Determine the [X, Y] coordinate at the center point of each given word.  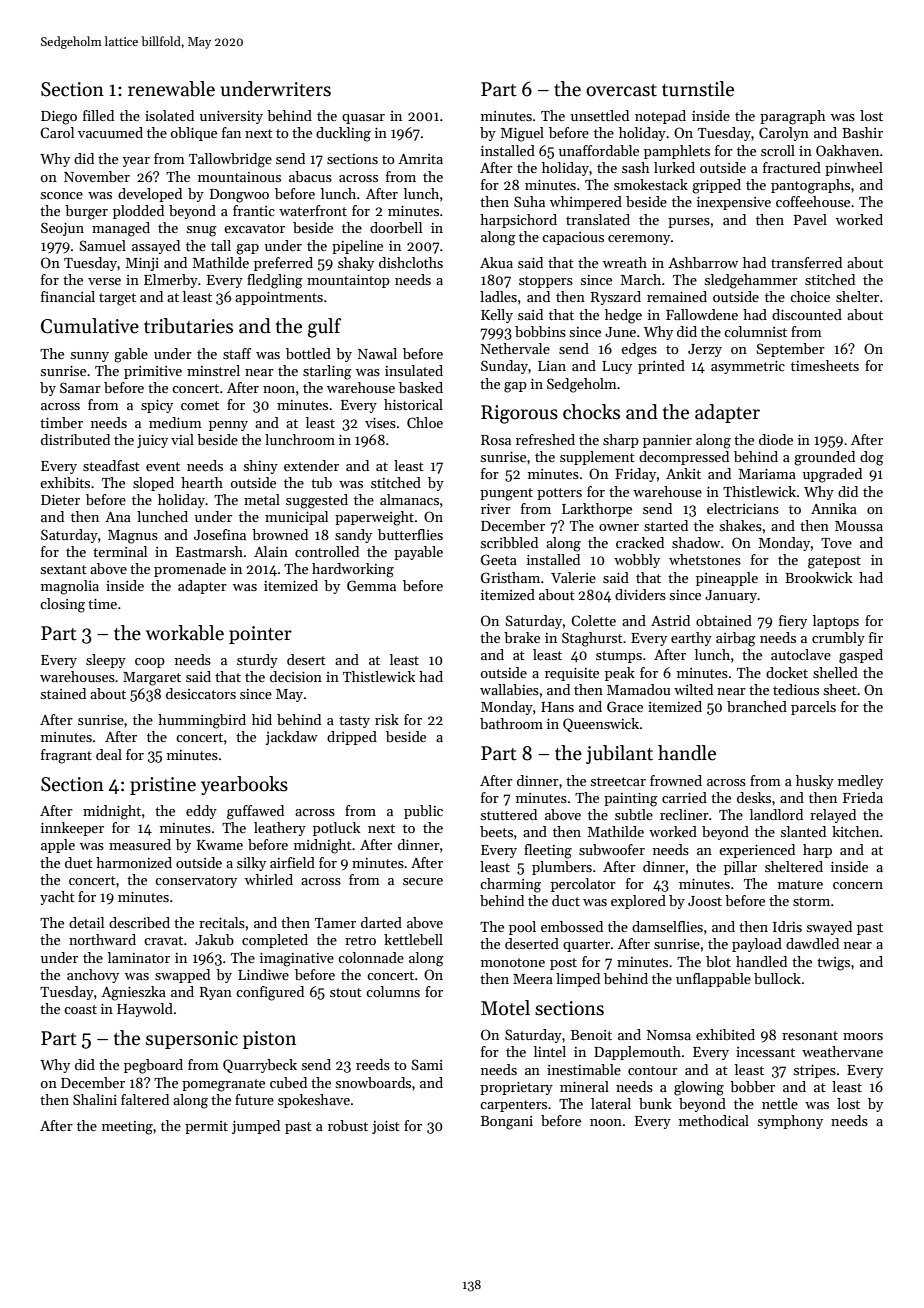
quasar [363, 119]
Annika [834, 508]
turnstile [698, 89]
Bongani [507, 1123]
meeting [127, 1128]
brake [522, 637]
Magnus [133, 537]
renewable [171, 89]
